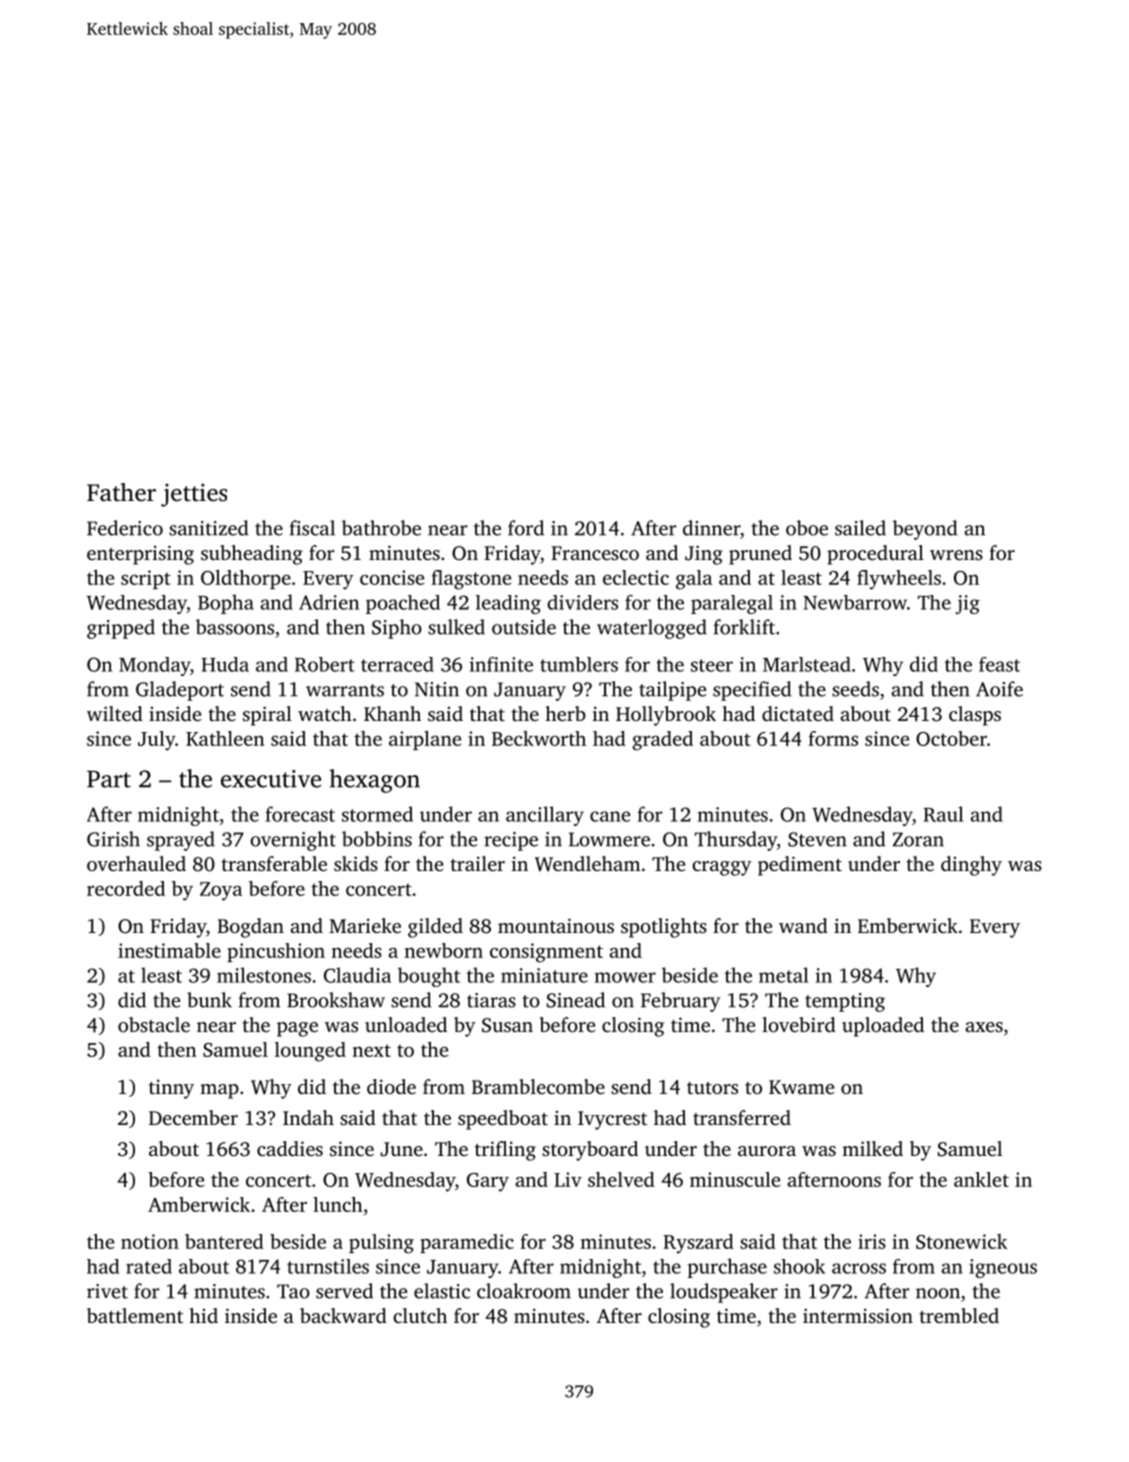 The height and width of the screenshot is (1462, 1129). Describe the element at coordinates (343, 1315) in the screenshot. I see `backward` at that location.
